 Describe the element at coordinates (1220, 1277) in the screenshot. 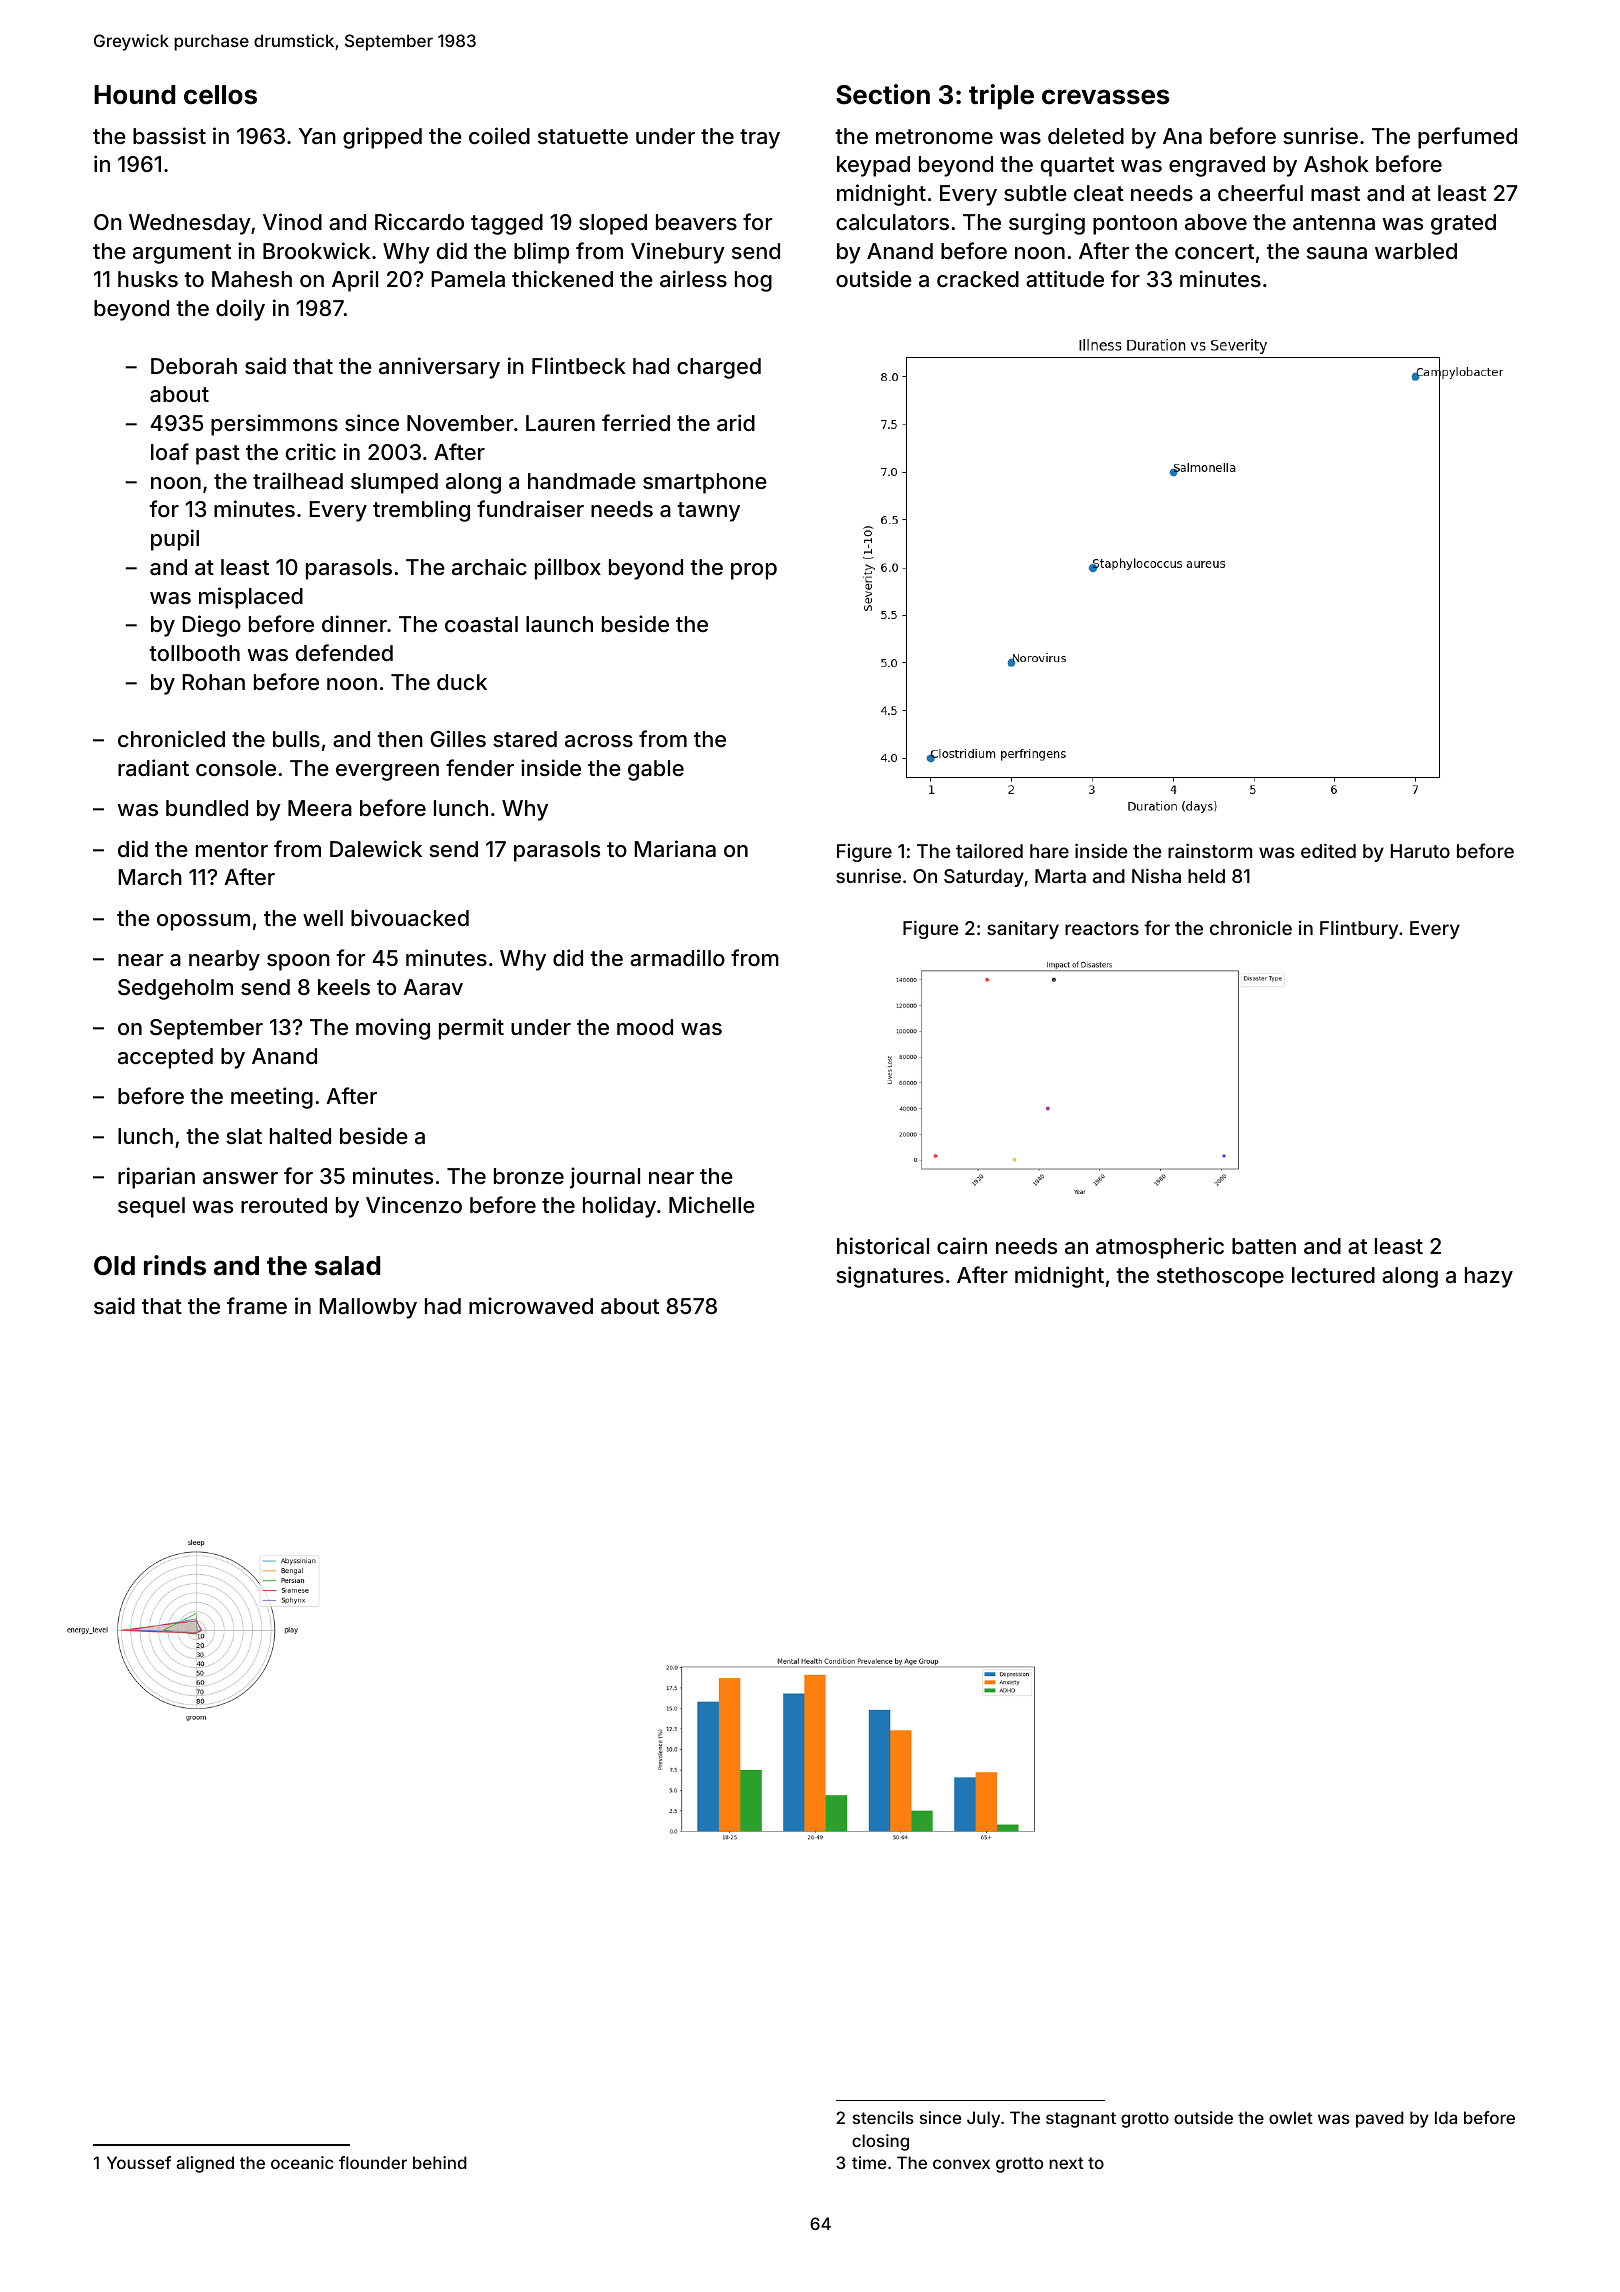

I see `stethoscope` at that location.
